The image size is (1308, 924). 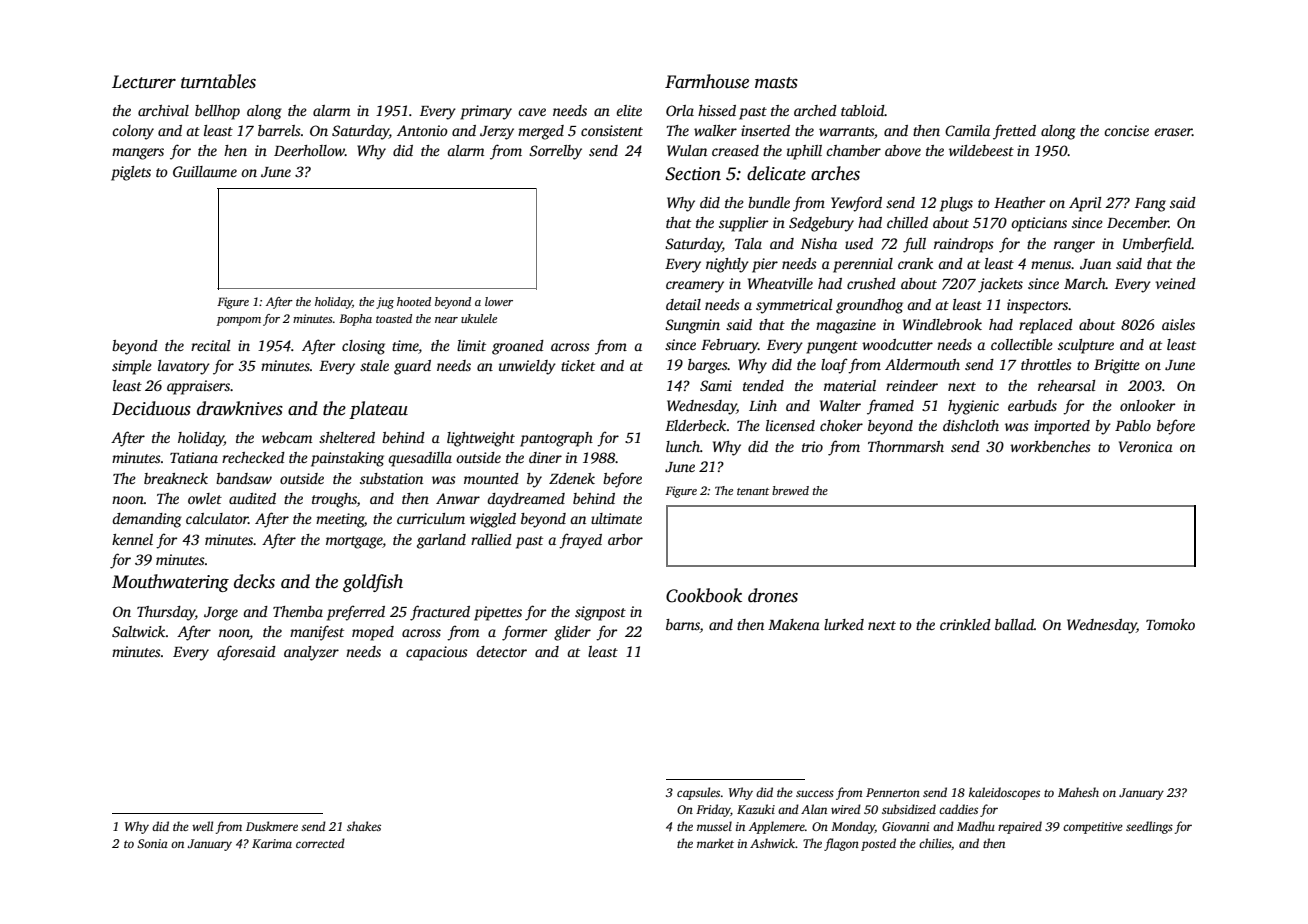 I want to click on Farmhouse, so click(x=707, y=81).
